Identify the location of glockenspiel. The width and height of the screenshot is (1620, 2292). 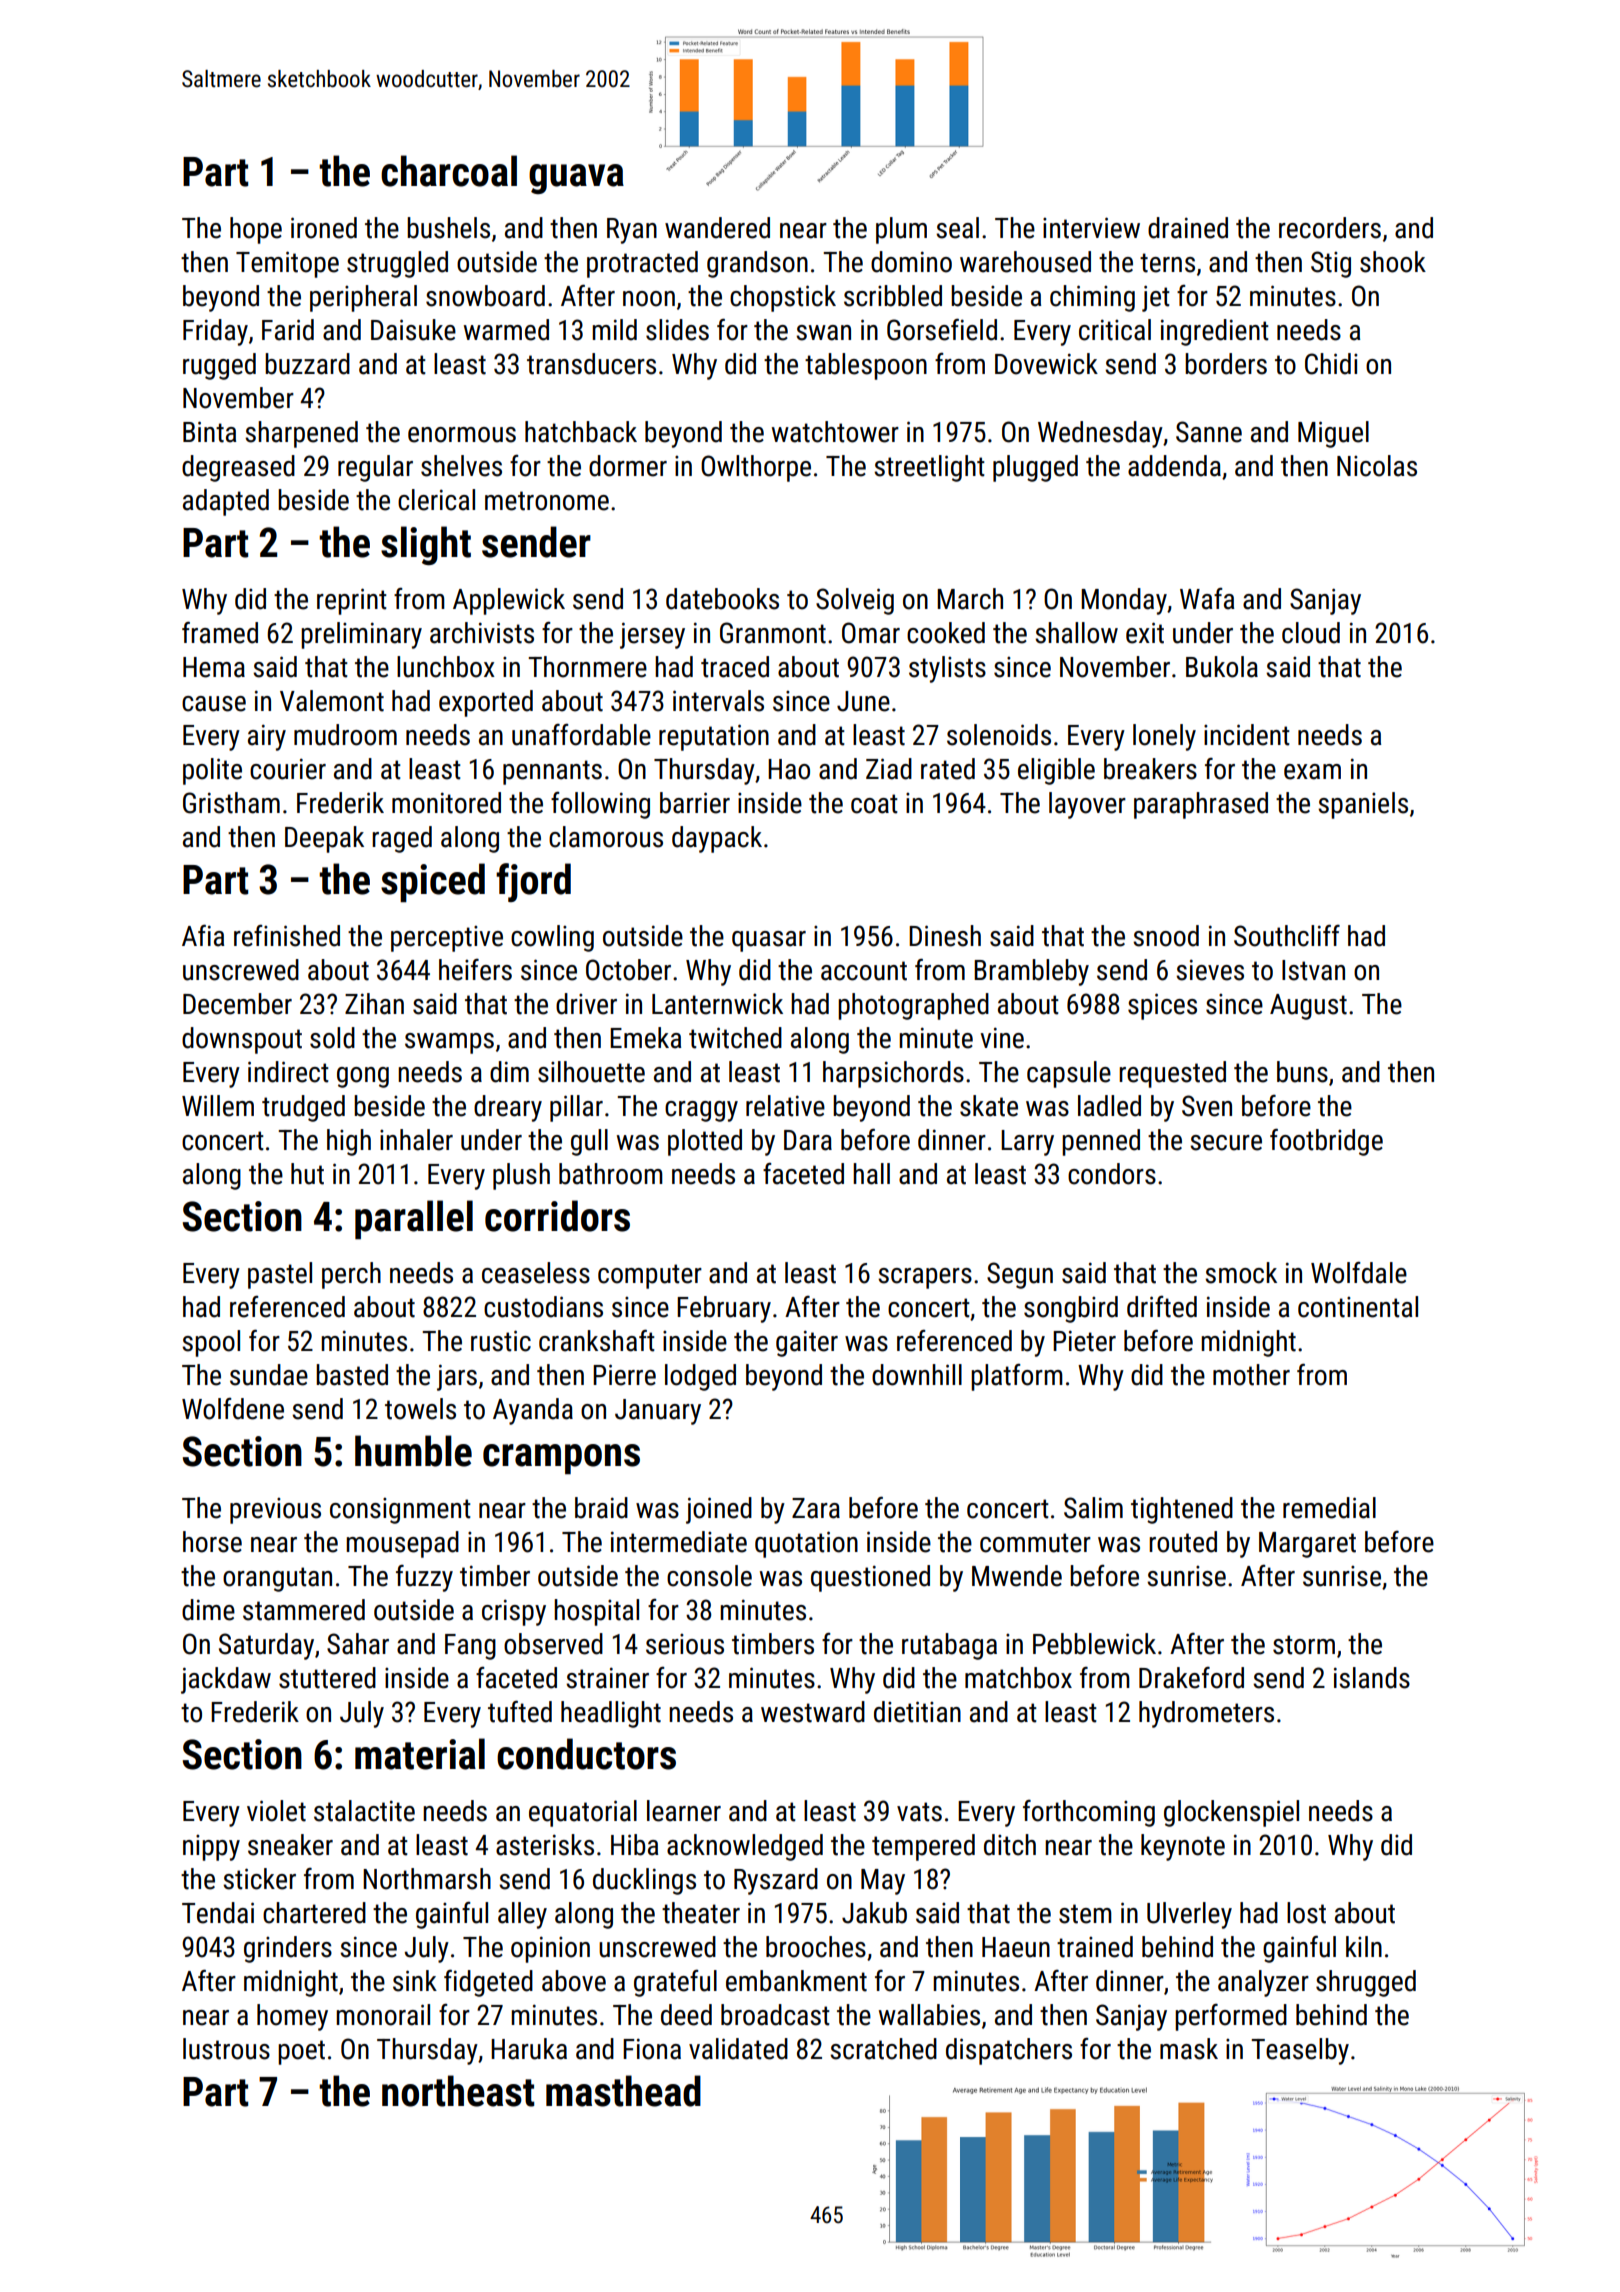
(1231, 1813).
